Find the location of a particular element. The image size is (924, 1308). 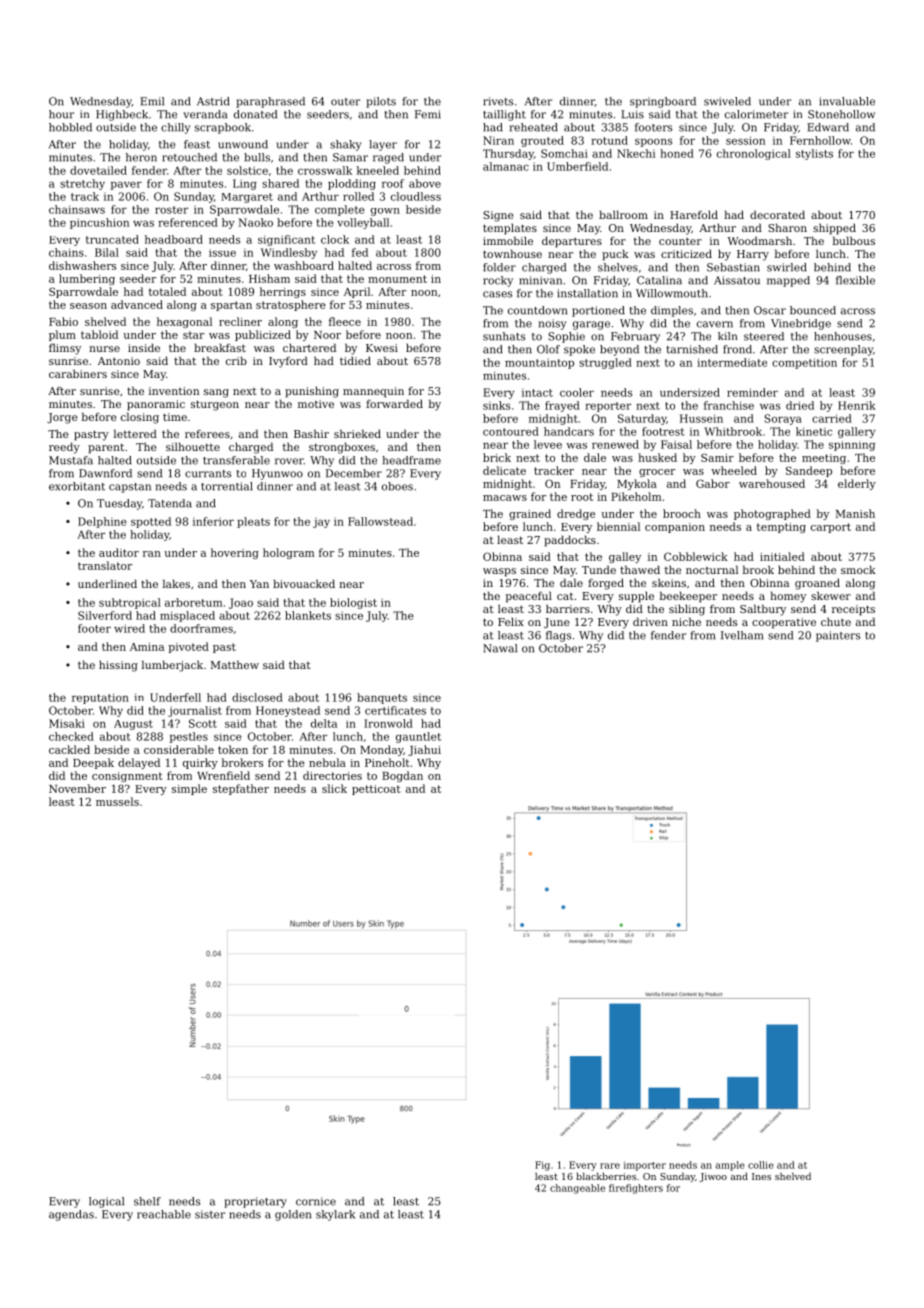

petticoat is located at coordinates (376, 790).
